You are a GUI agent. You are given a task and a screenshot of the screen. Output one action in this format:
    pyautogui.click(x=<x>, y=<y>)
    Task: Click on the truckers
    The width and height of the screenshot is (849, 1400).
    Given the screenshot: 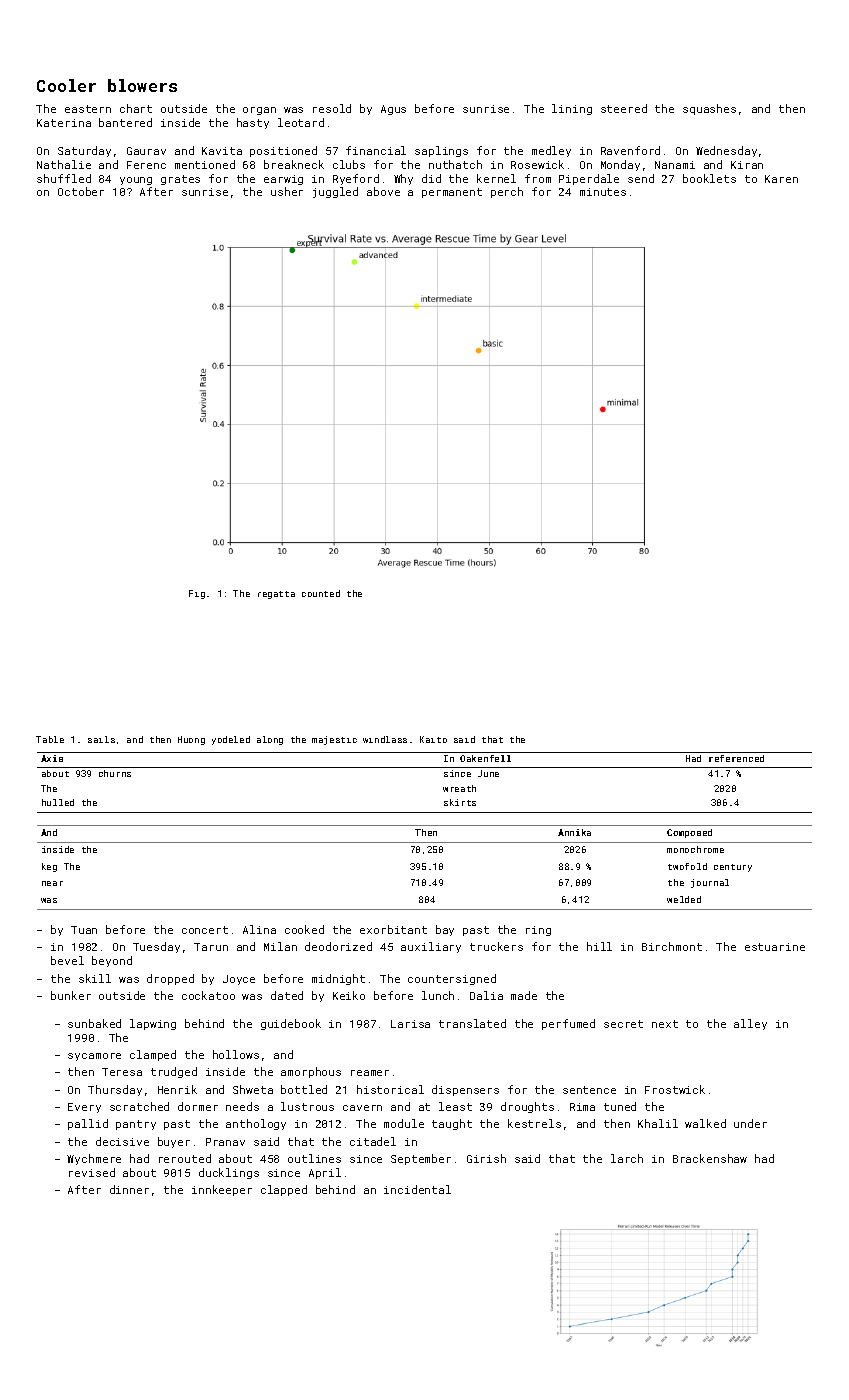 What is the action you would take?
    pyautogui.click(x=496, y=946)
